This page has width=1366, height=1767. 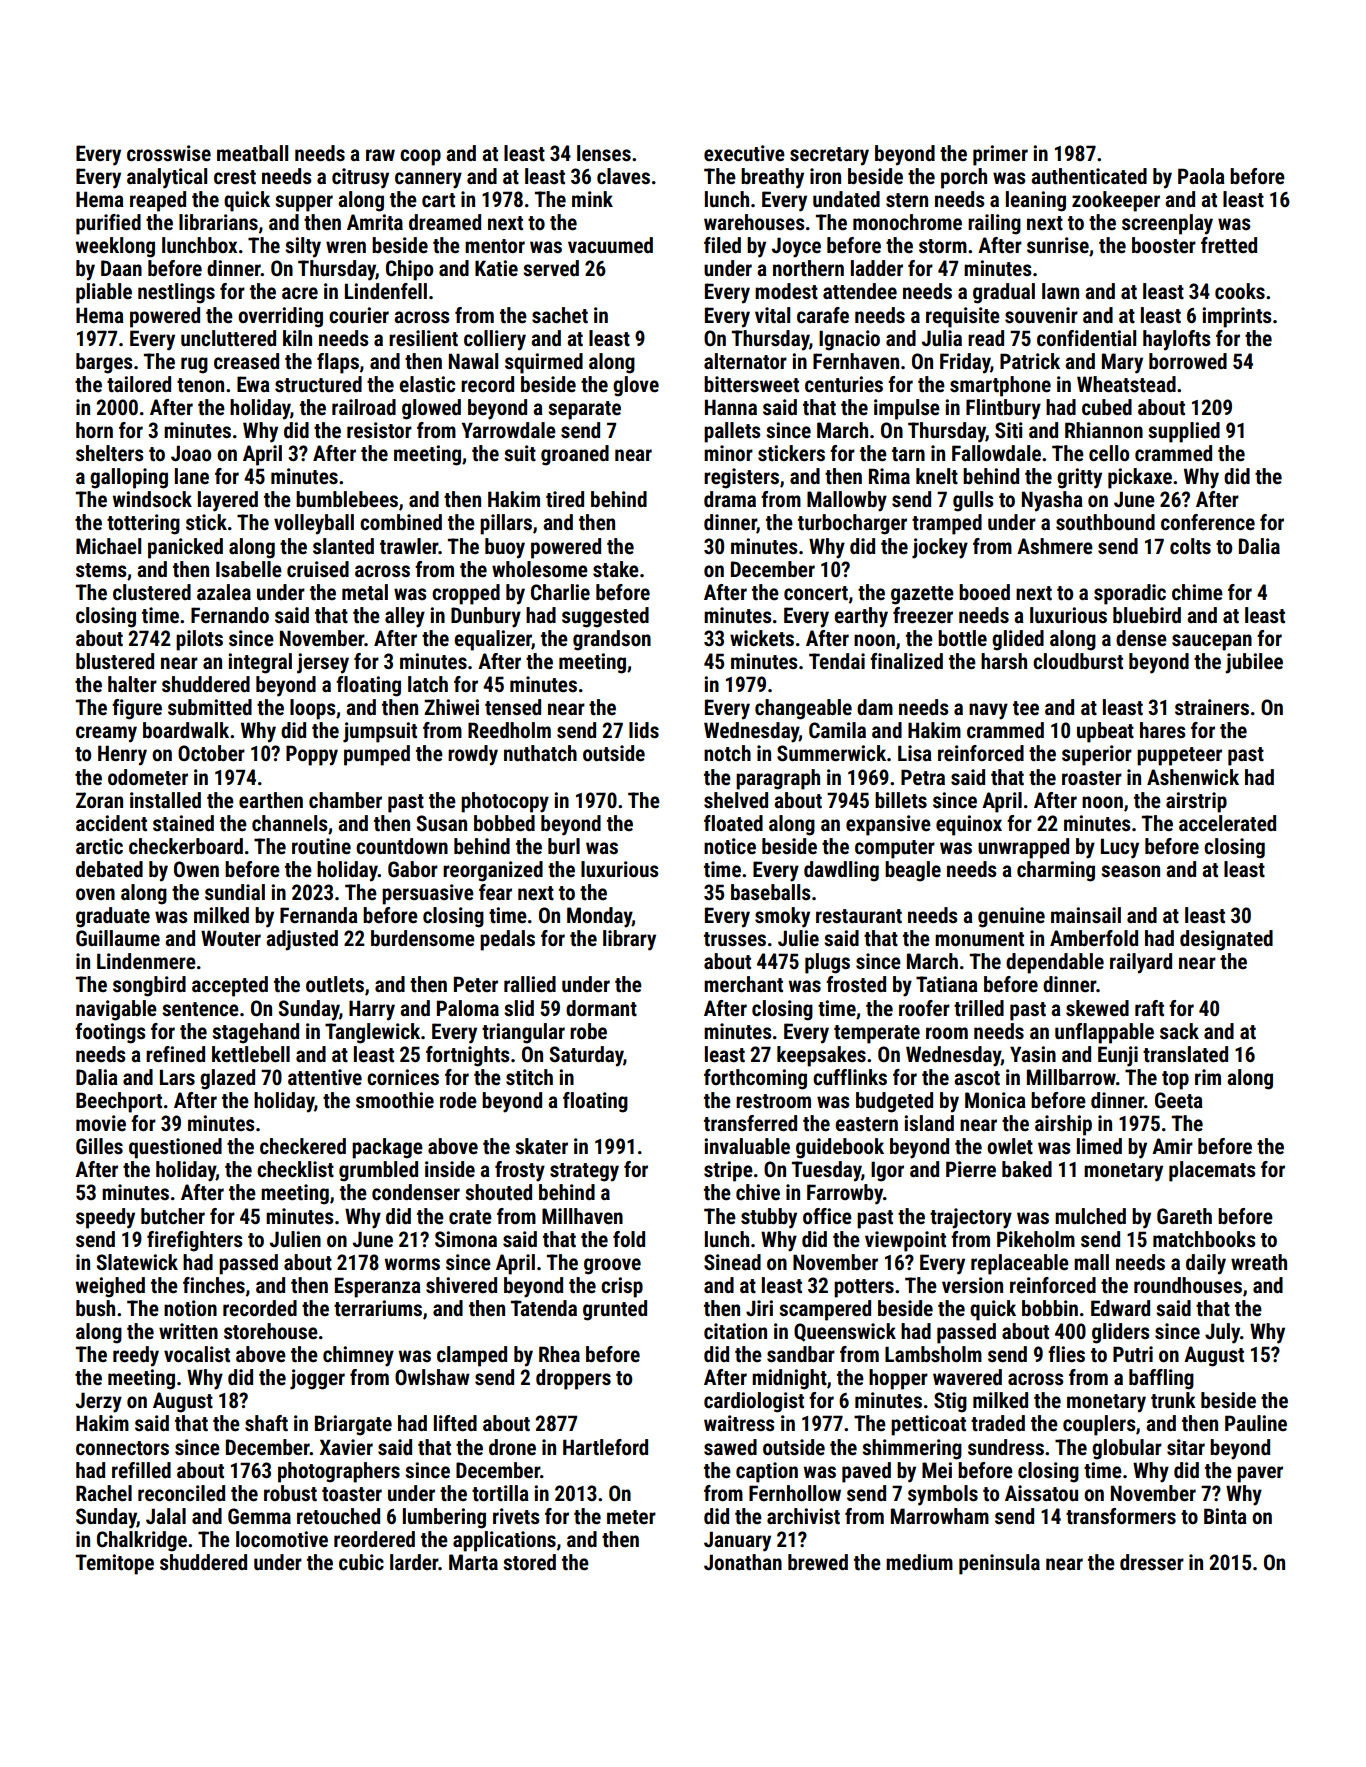 What do you see at coordinates (99, 1402) in the page?
I see `Jerzy` at bounding box center [99, 1402].
